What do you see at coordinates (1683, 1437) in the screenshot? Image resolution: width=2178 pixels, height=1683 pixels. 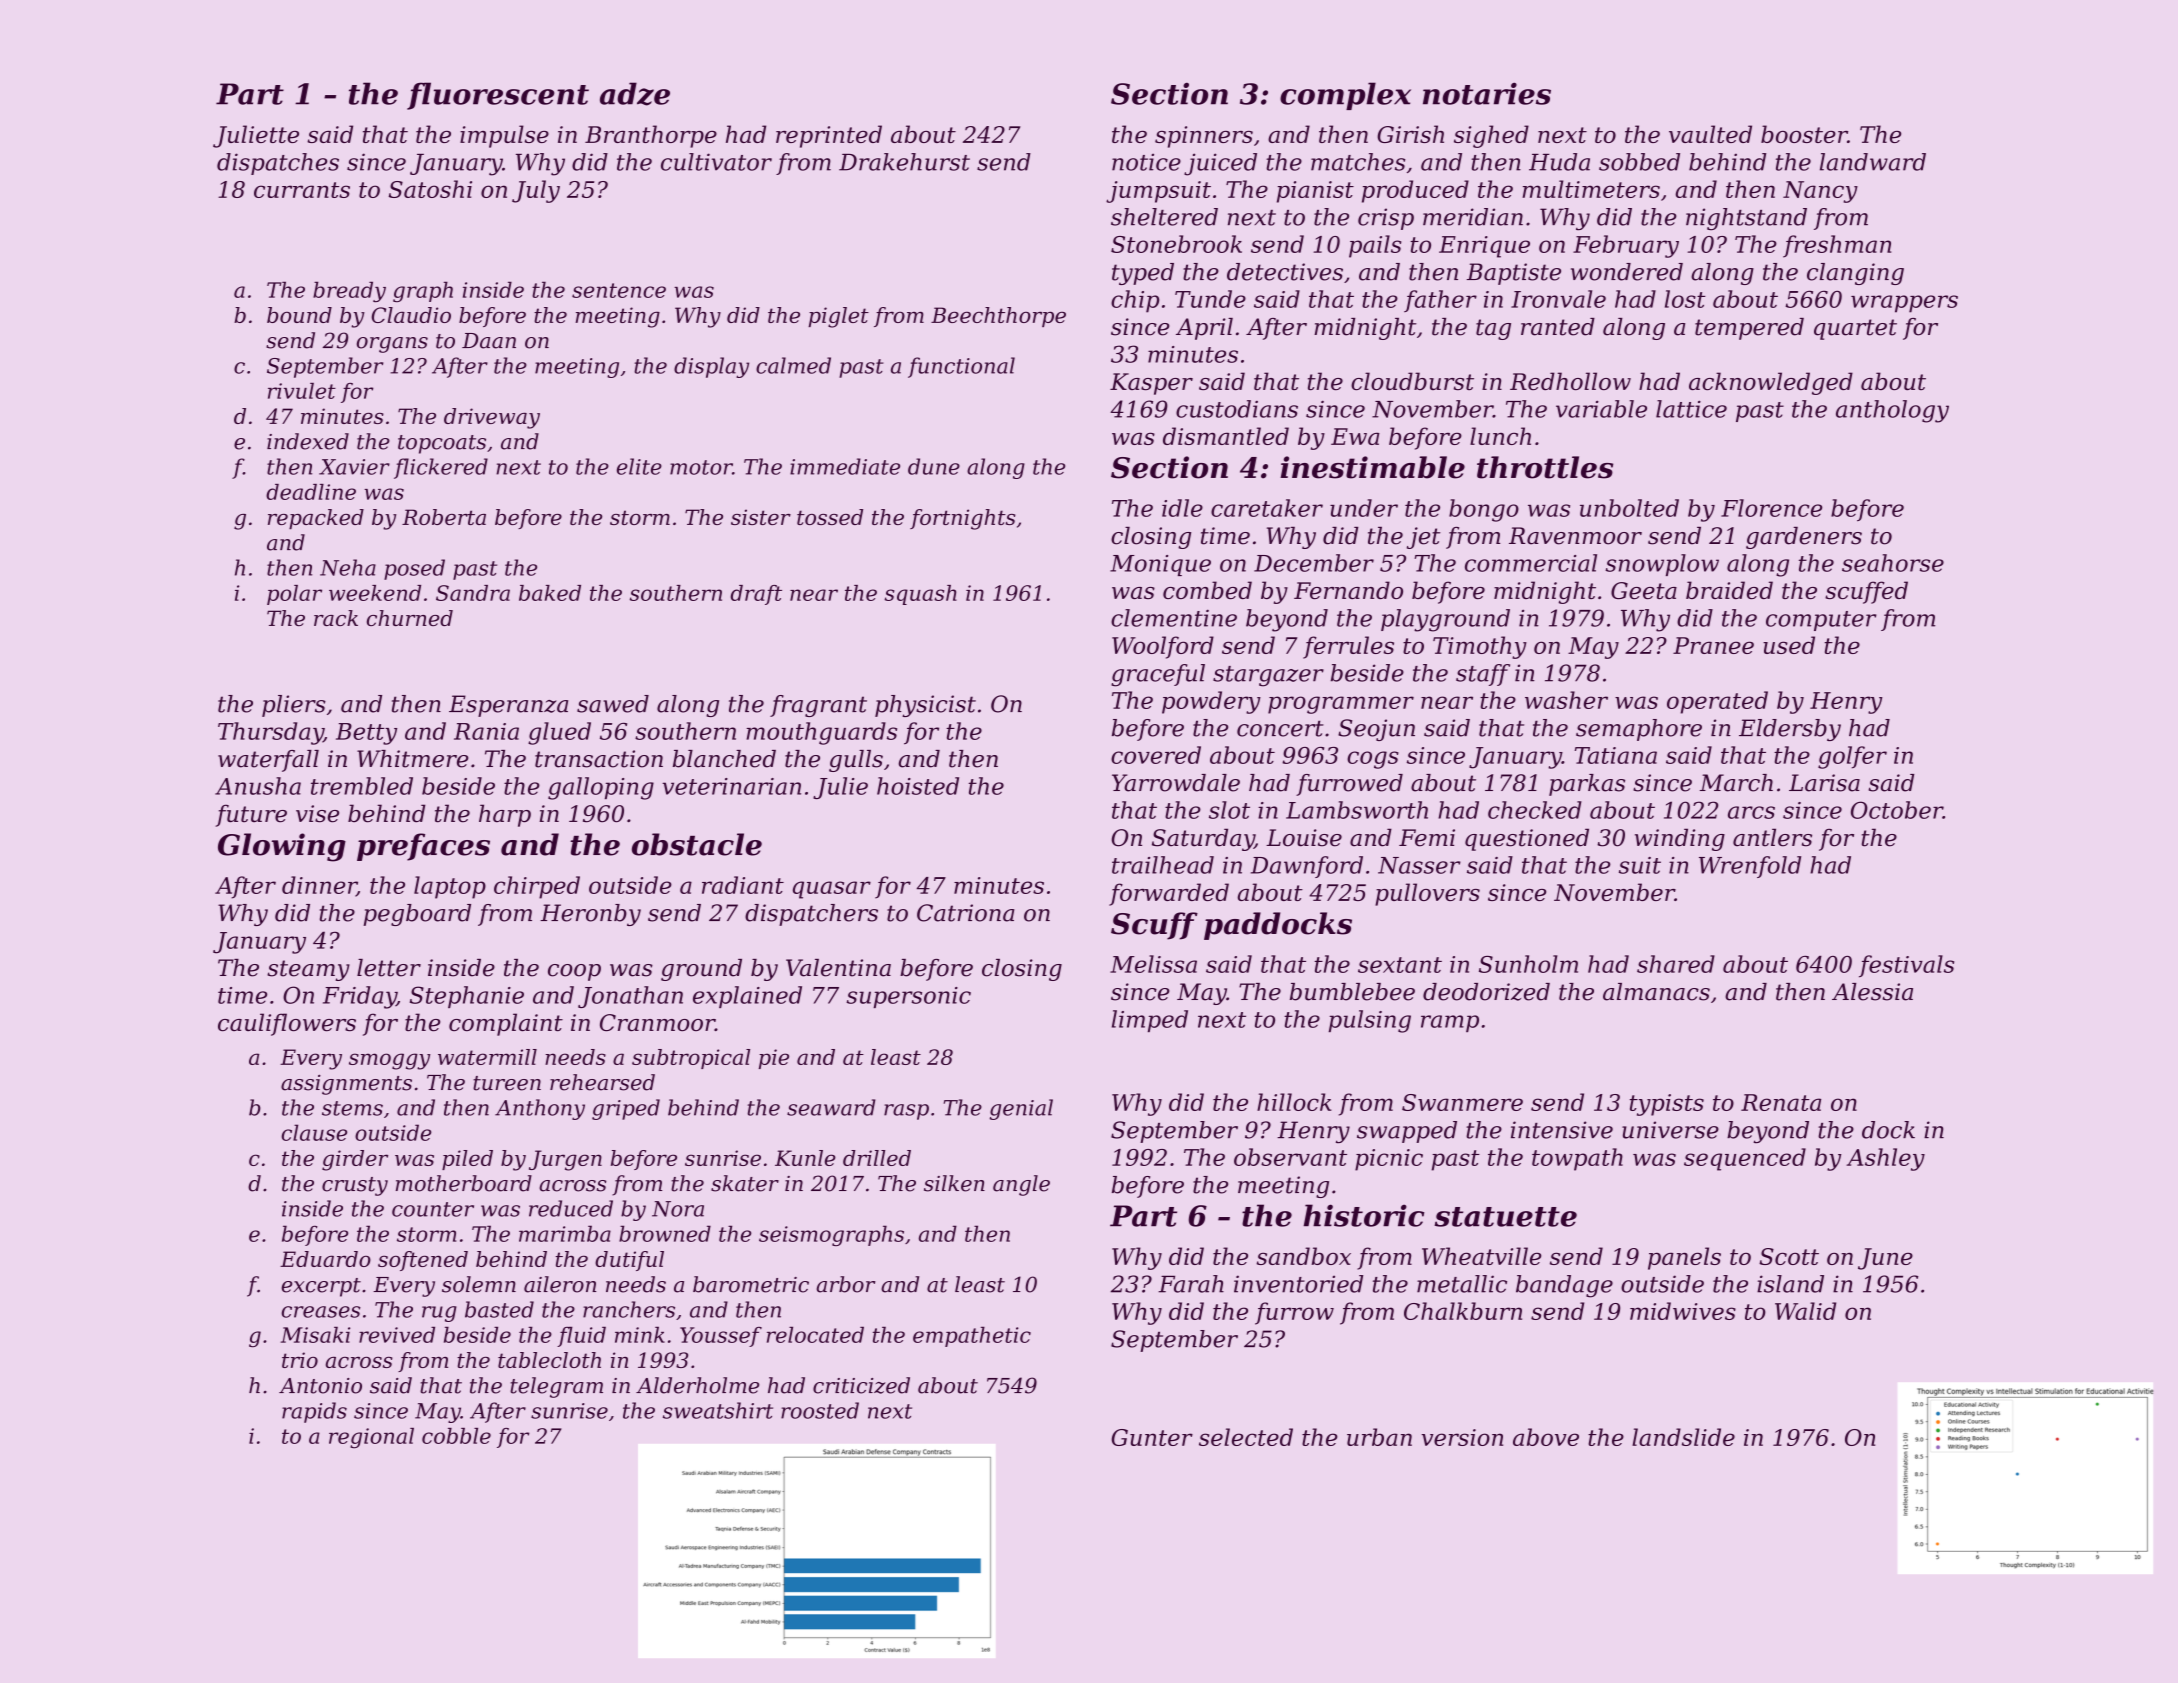 I see `landslide` at bounding box center [1683, 1437].
